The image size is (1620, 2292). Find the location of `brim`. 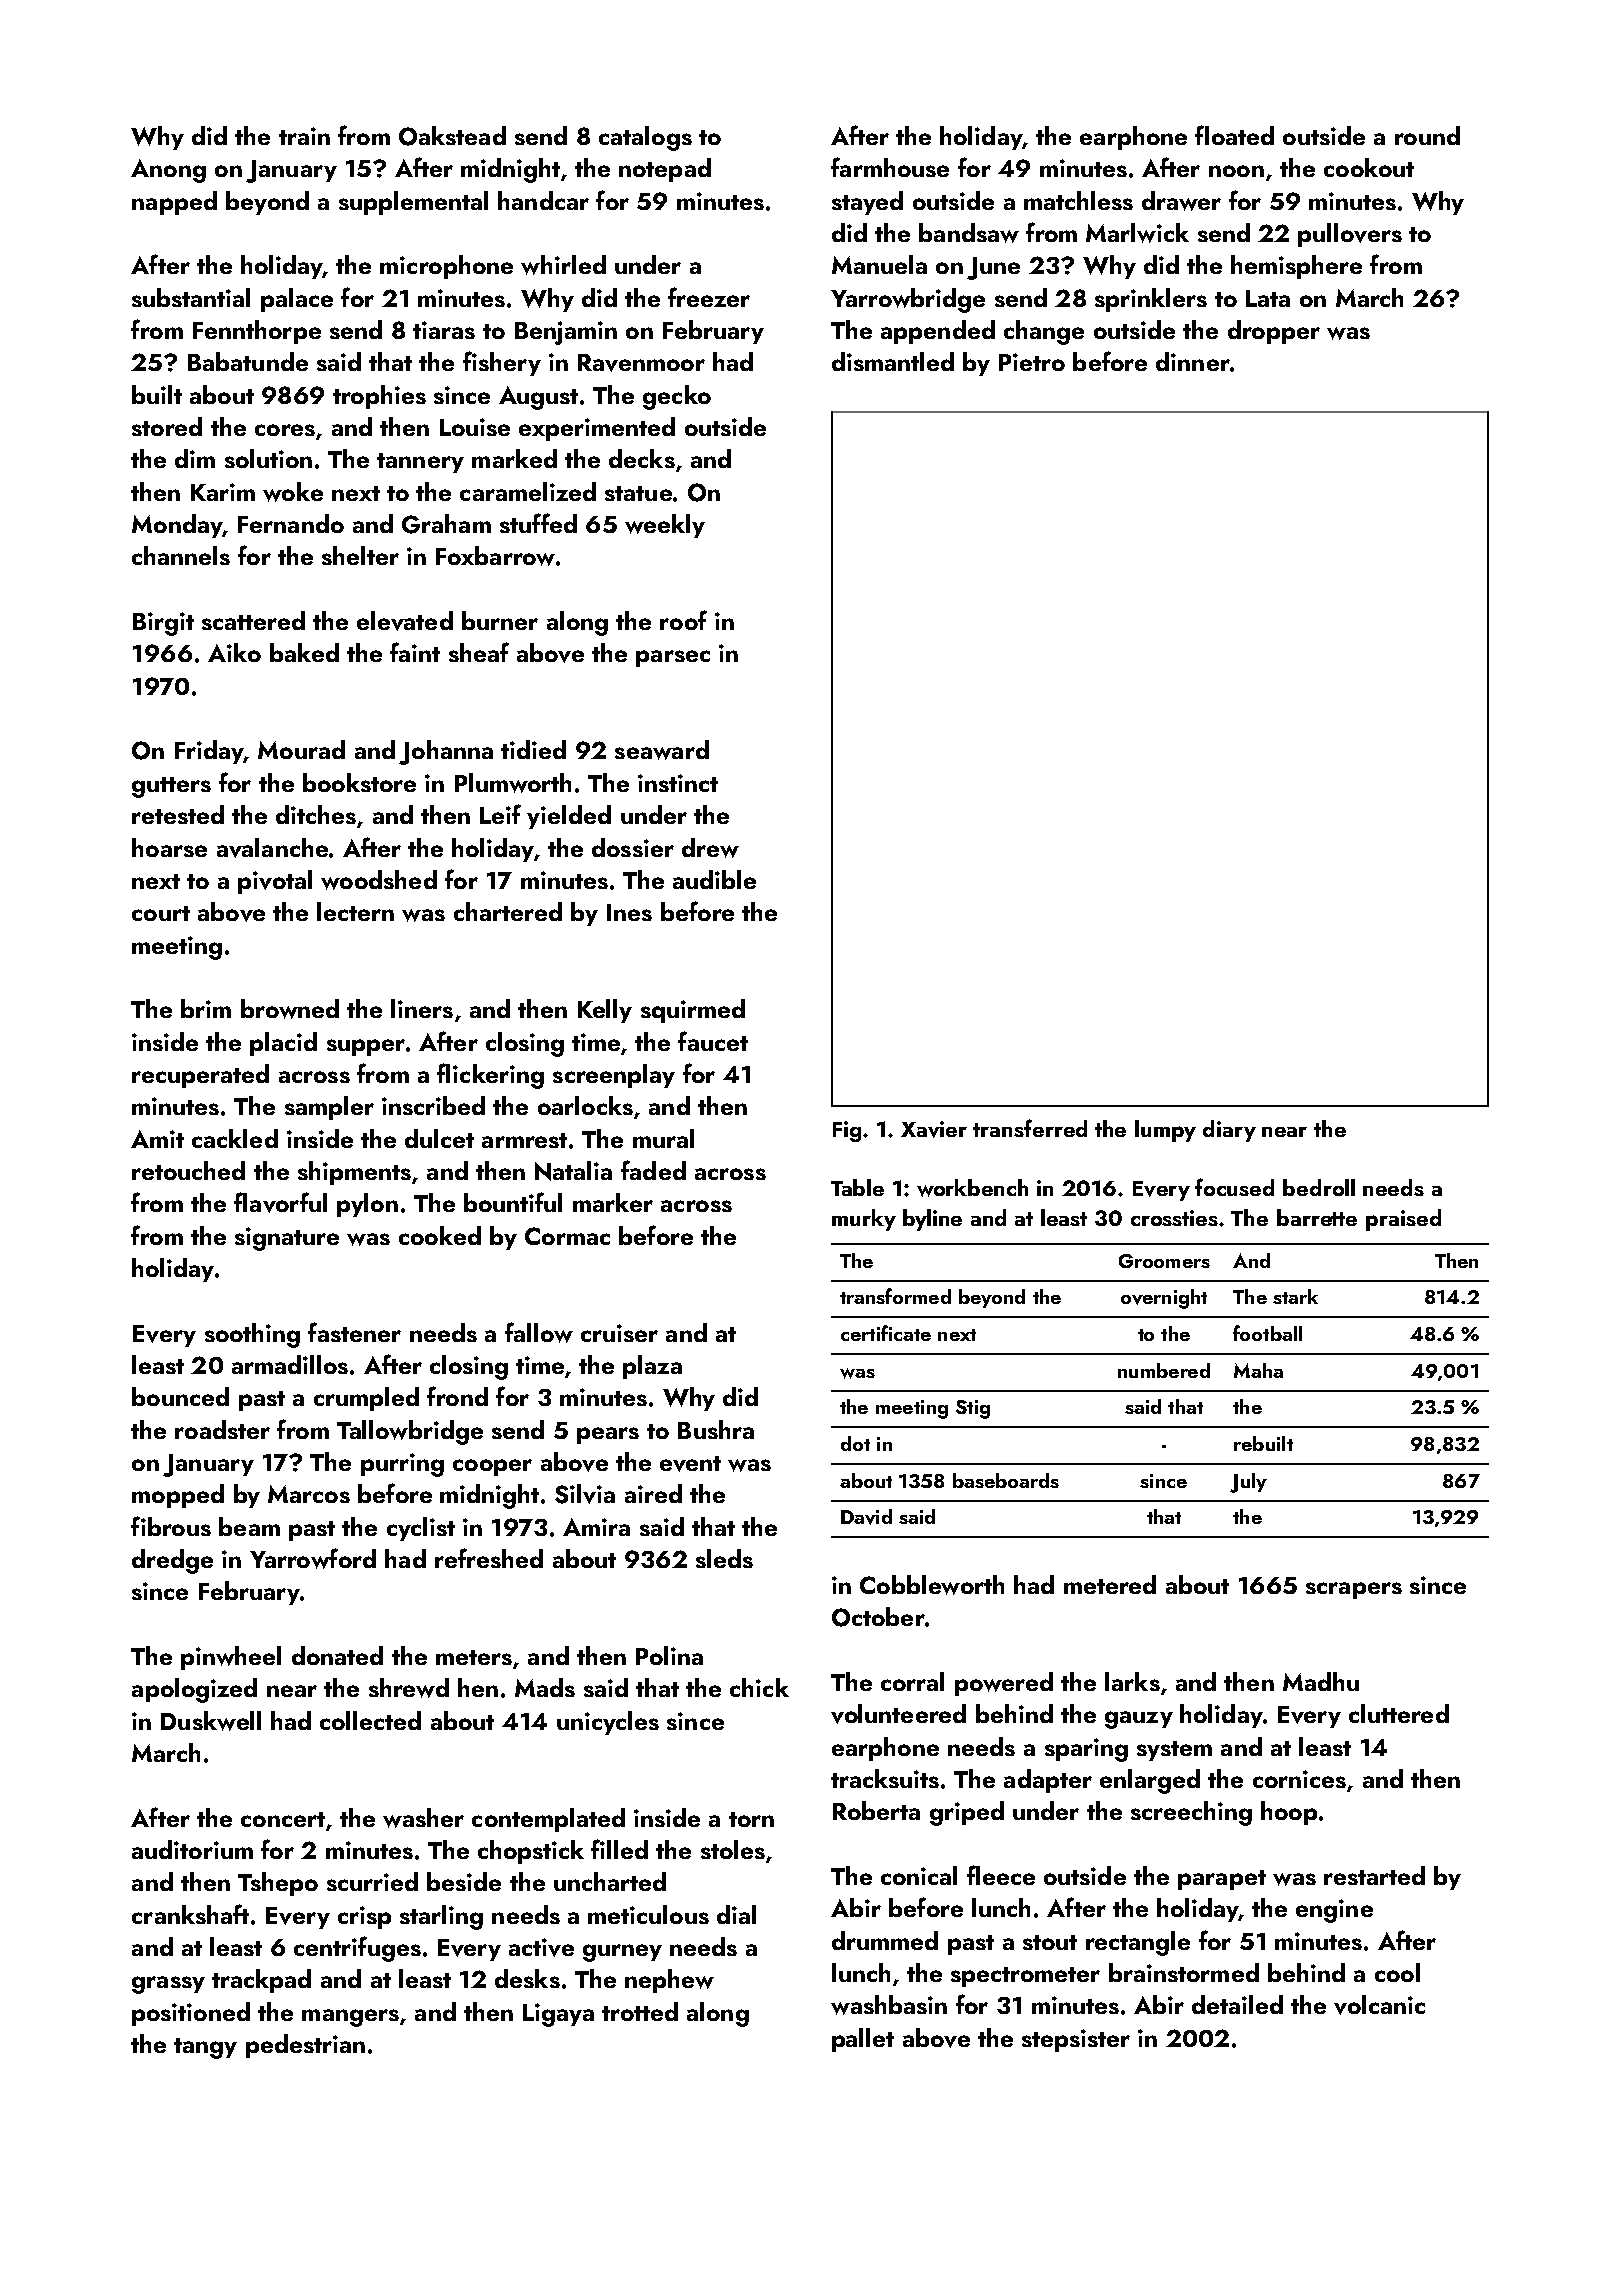

brim is located at coordinates (206, 1008).
